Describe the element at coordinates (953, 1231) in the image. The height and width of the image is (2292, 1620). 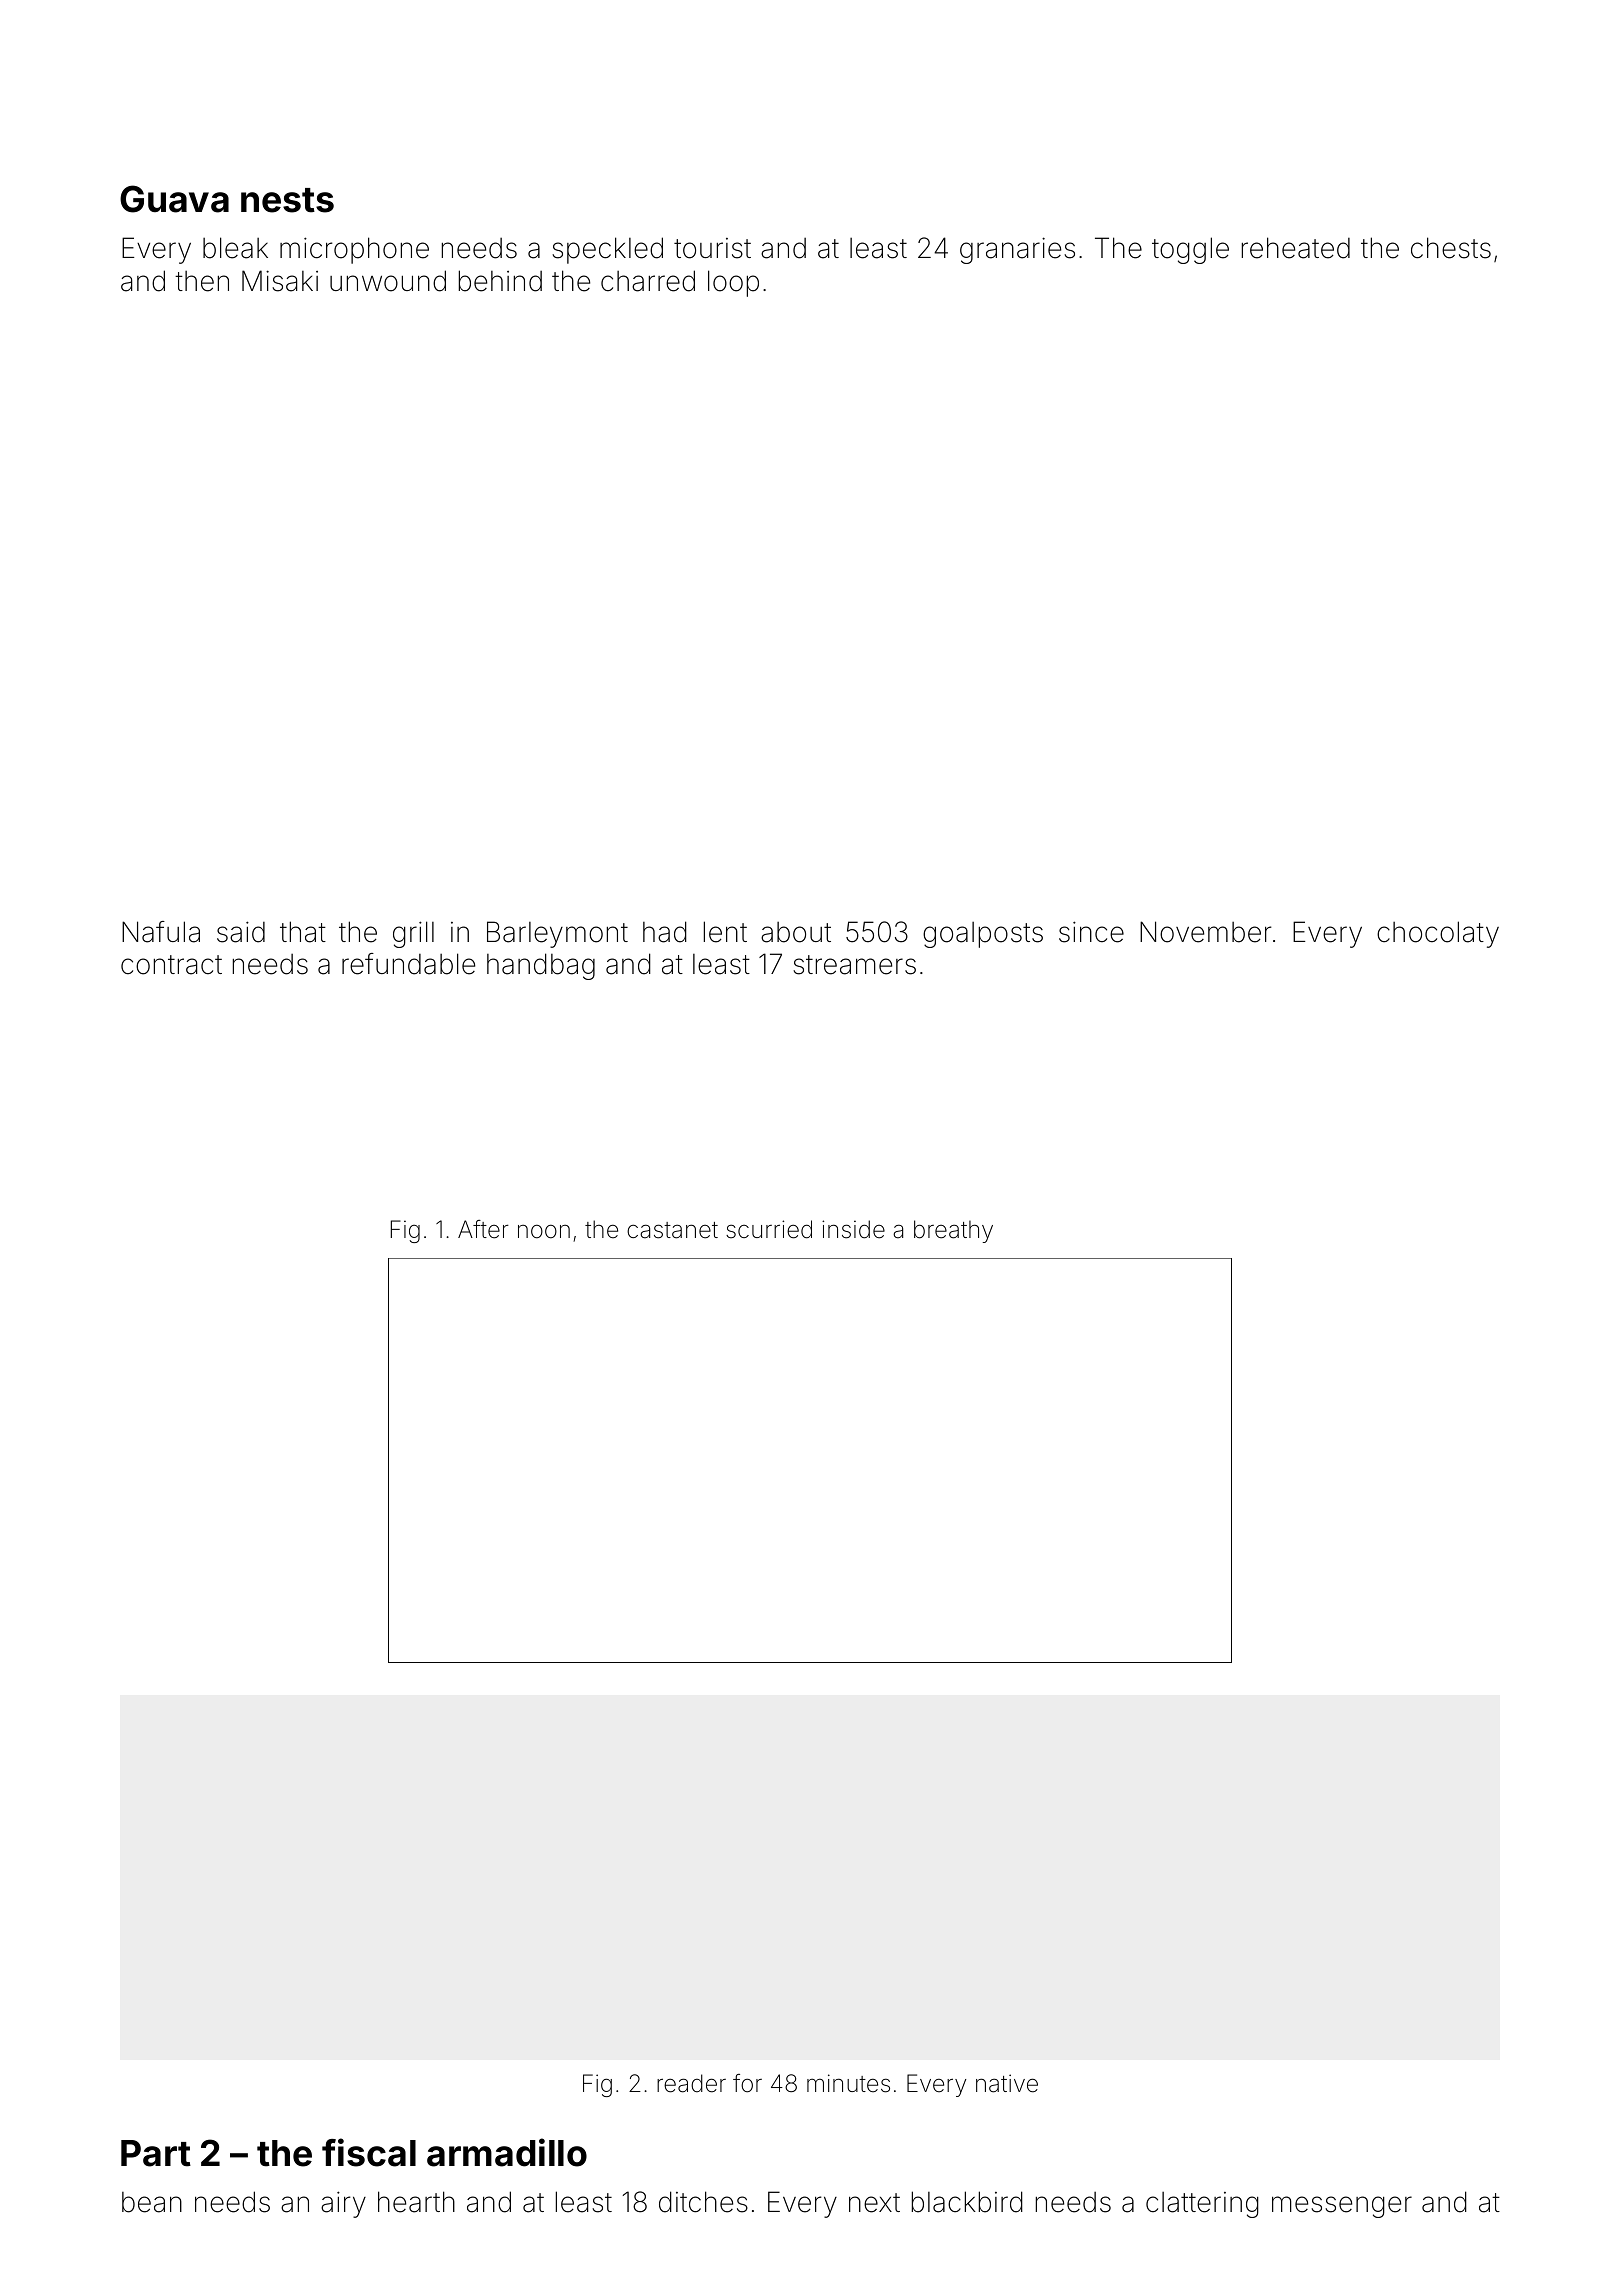
I see `breathy` at that location.
